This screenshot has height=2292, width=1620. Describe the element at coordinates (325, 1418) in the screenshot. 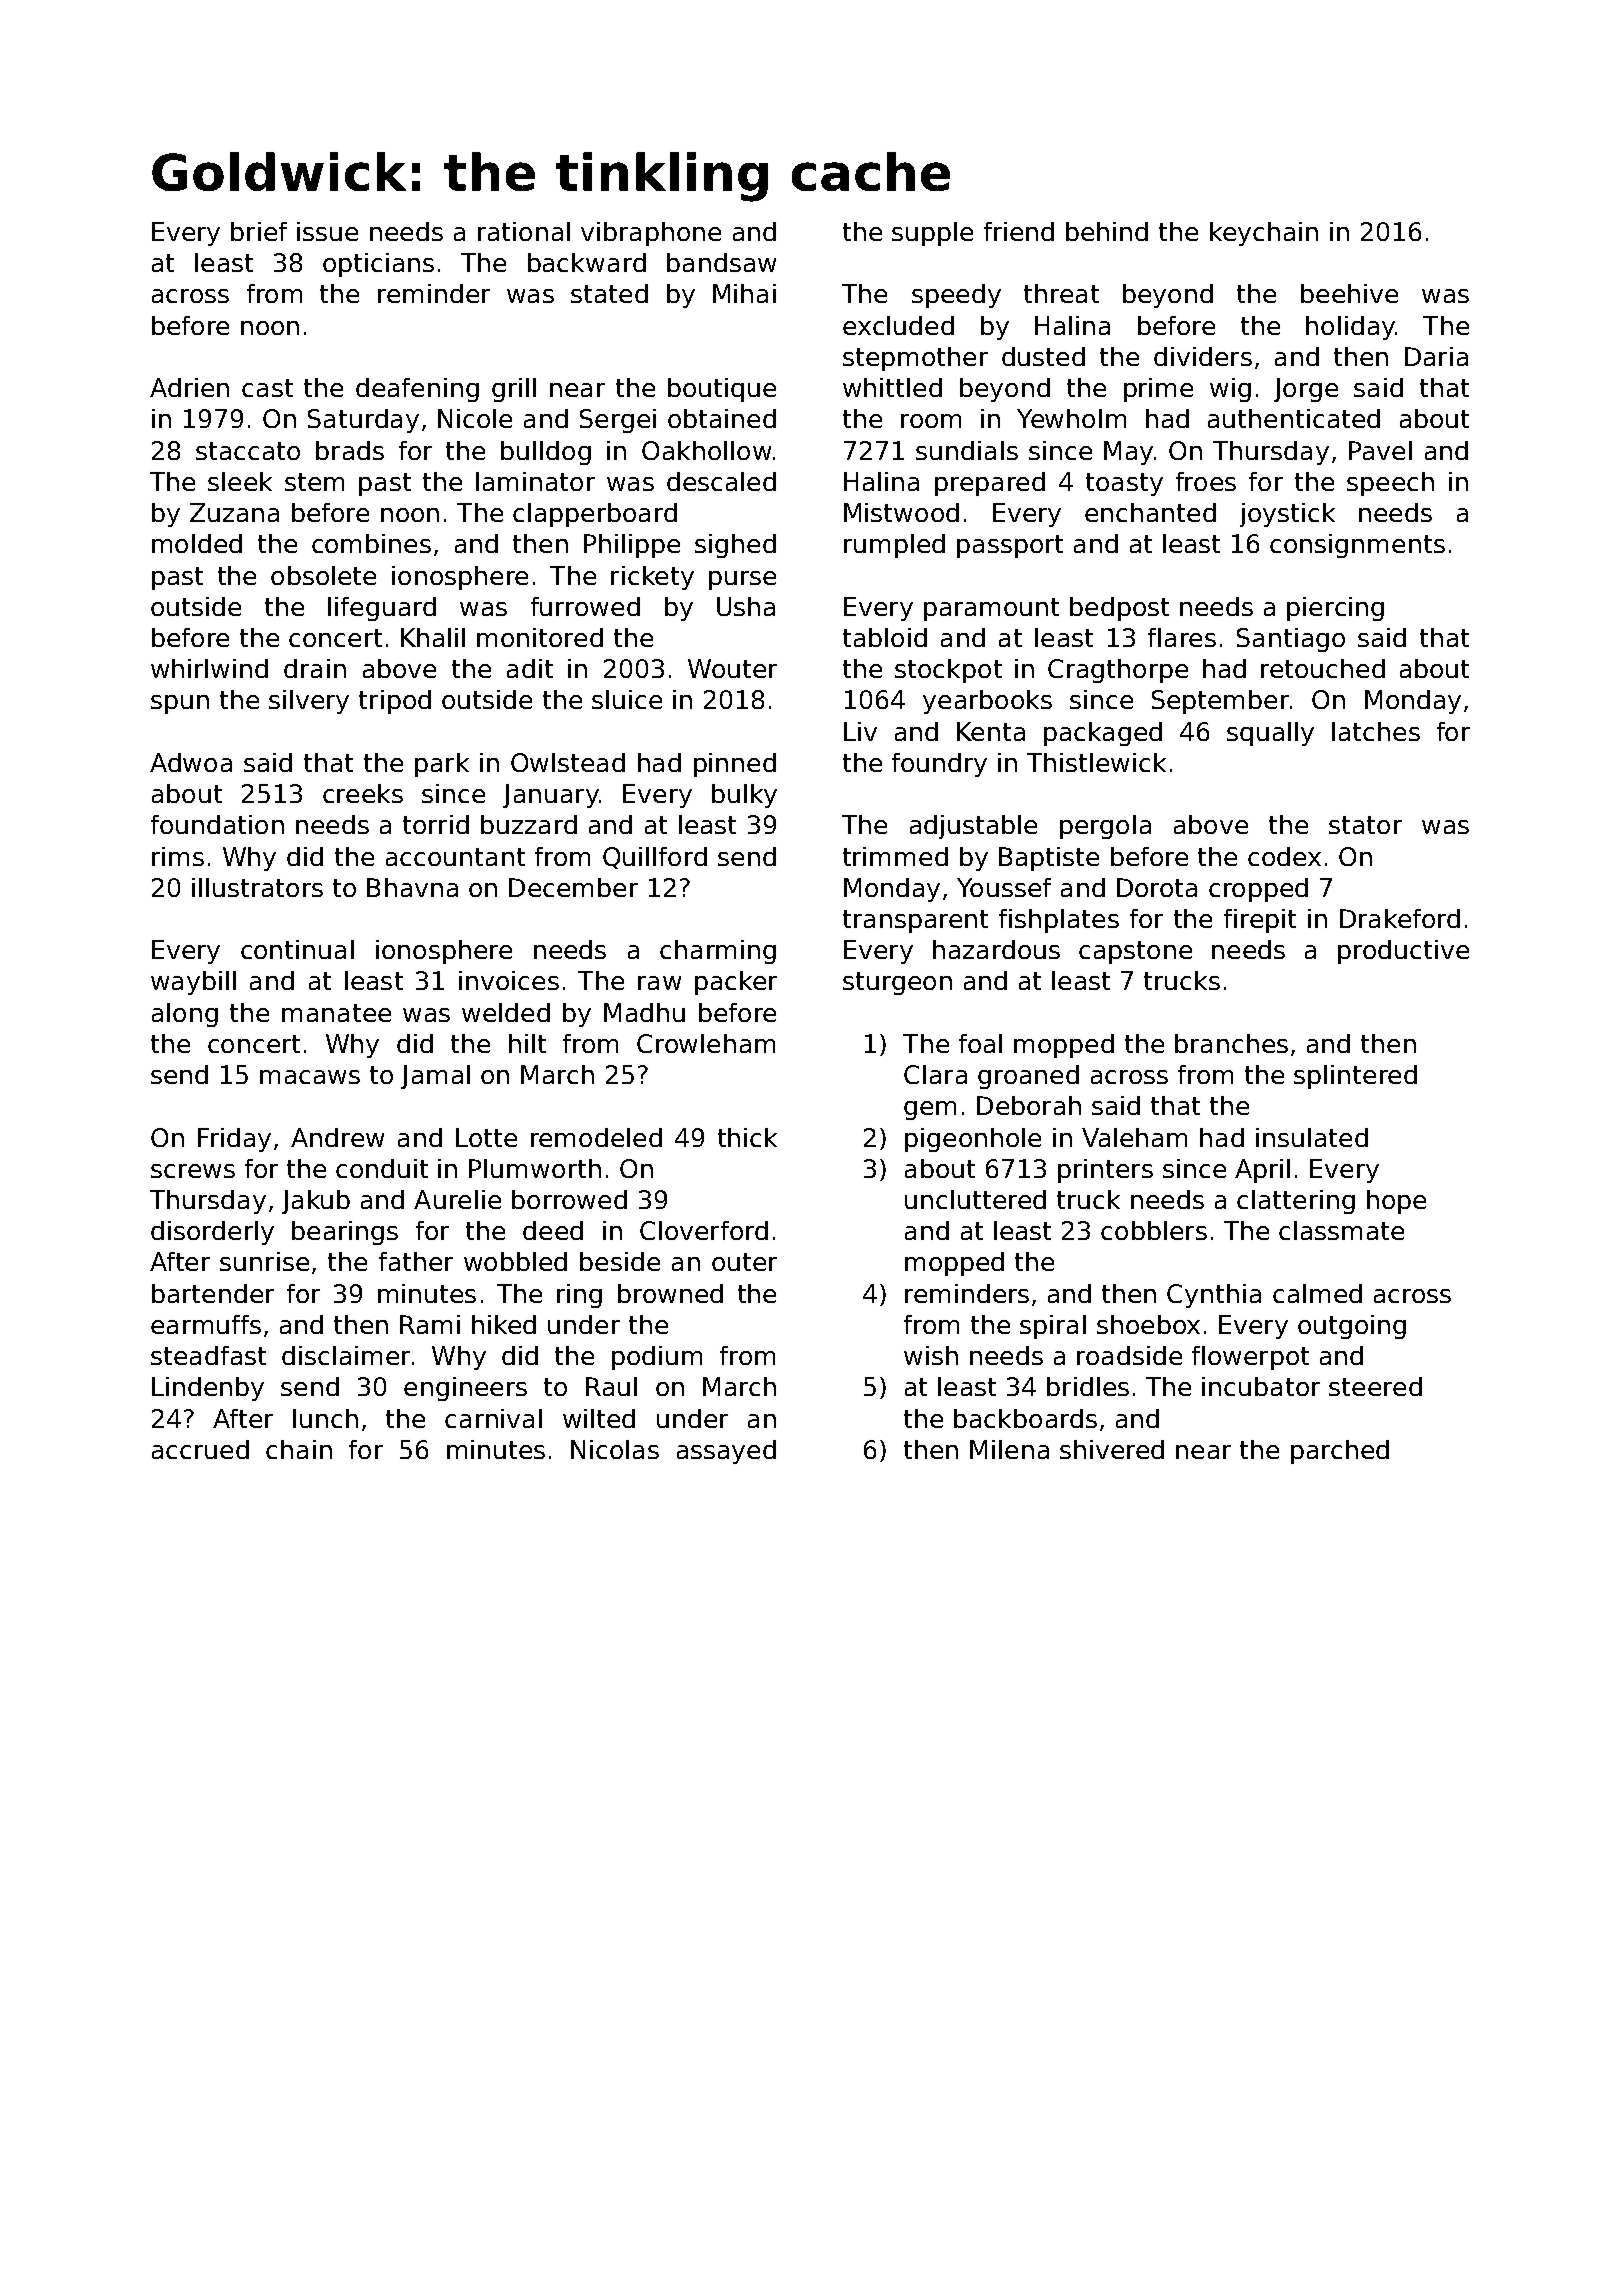

I see `lunch` at that location.
